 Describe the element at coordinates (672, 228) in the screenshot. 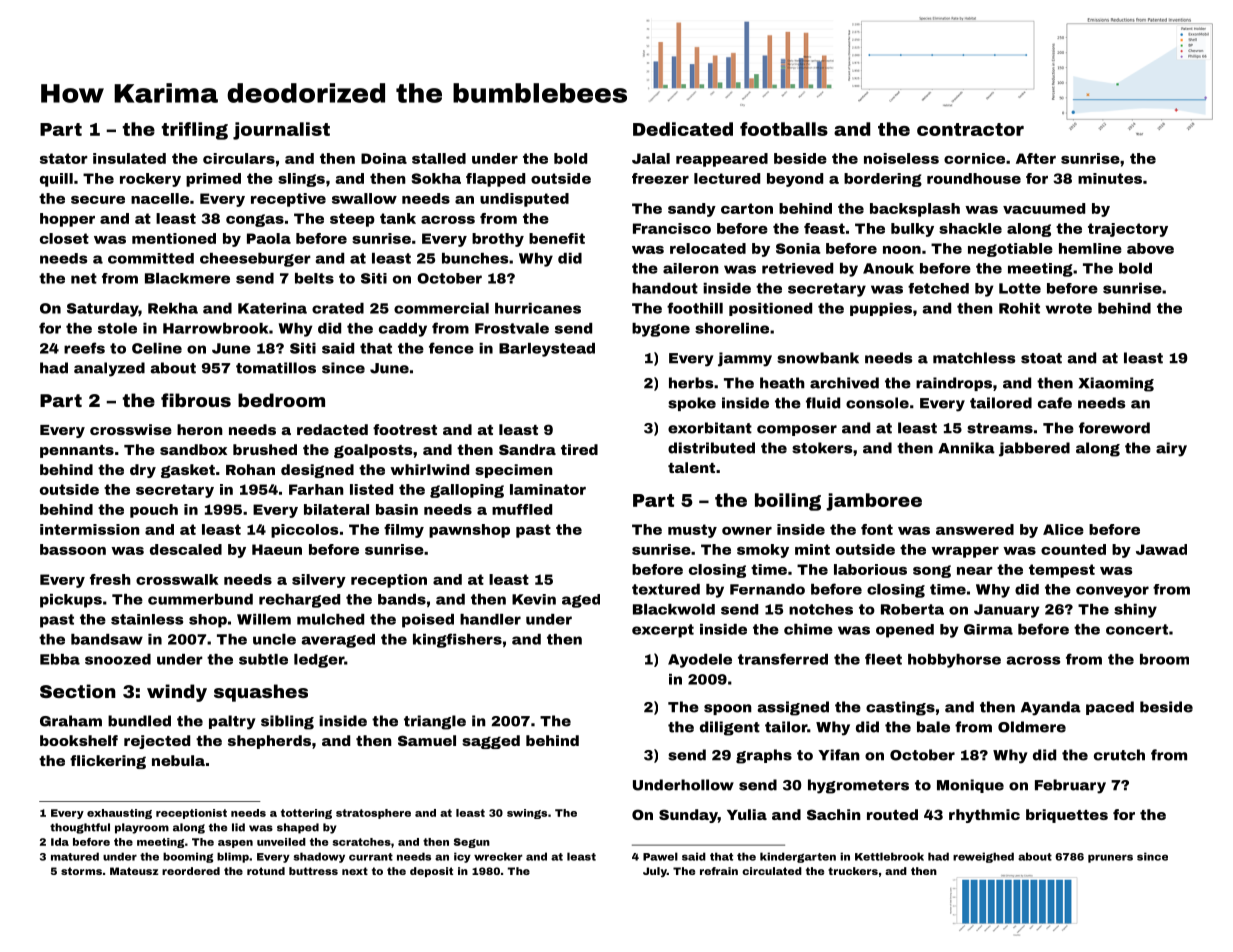

I see `Francisco` at that location.
